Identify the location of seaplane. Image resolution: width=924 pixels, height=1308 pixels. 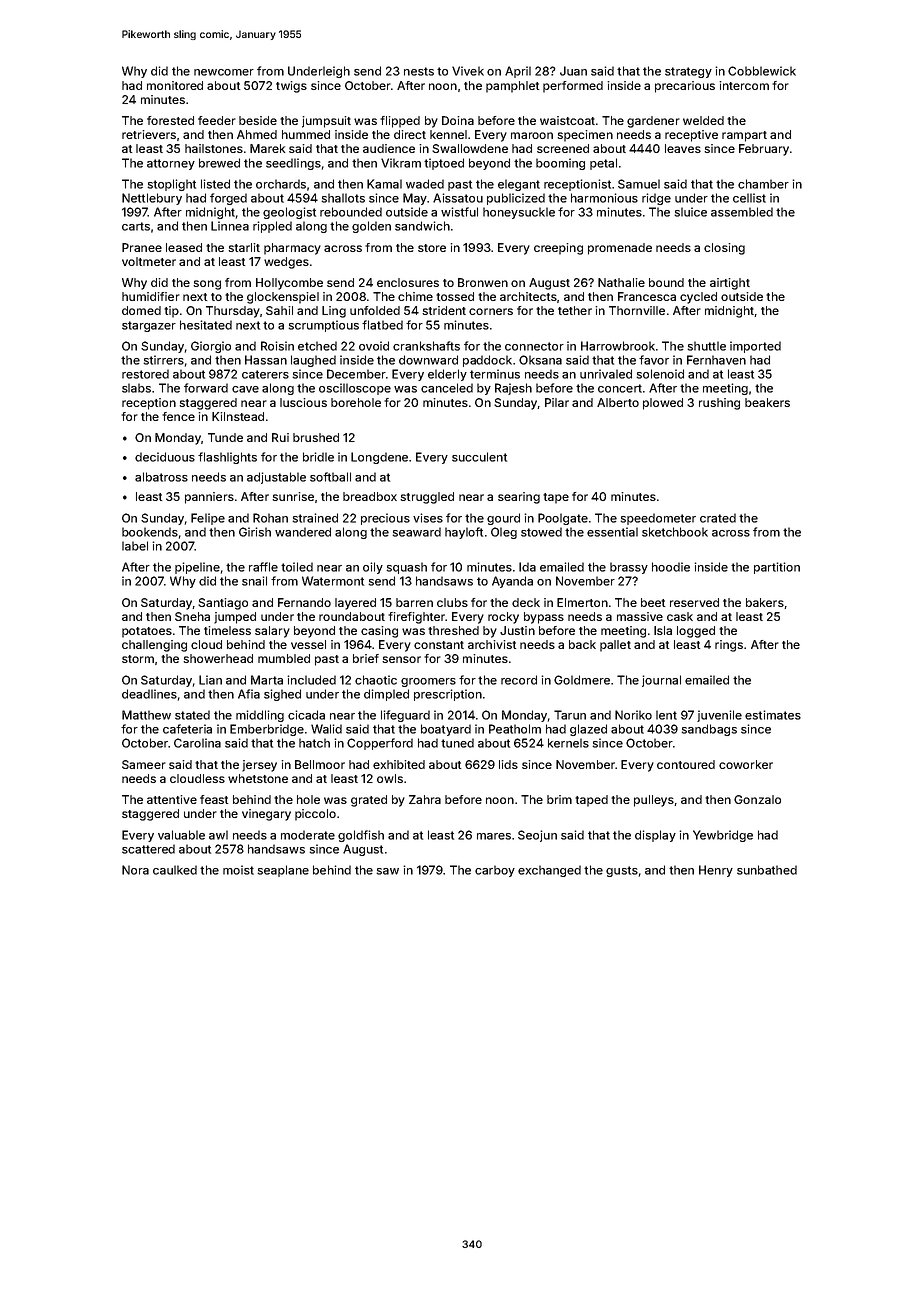
(283, 871).
